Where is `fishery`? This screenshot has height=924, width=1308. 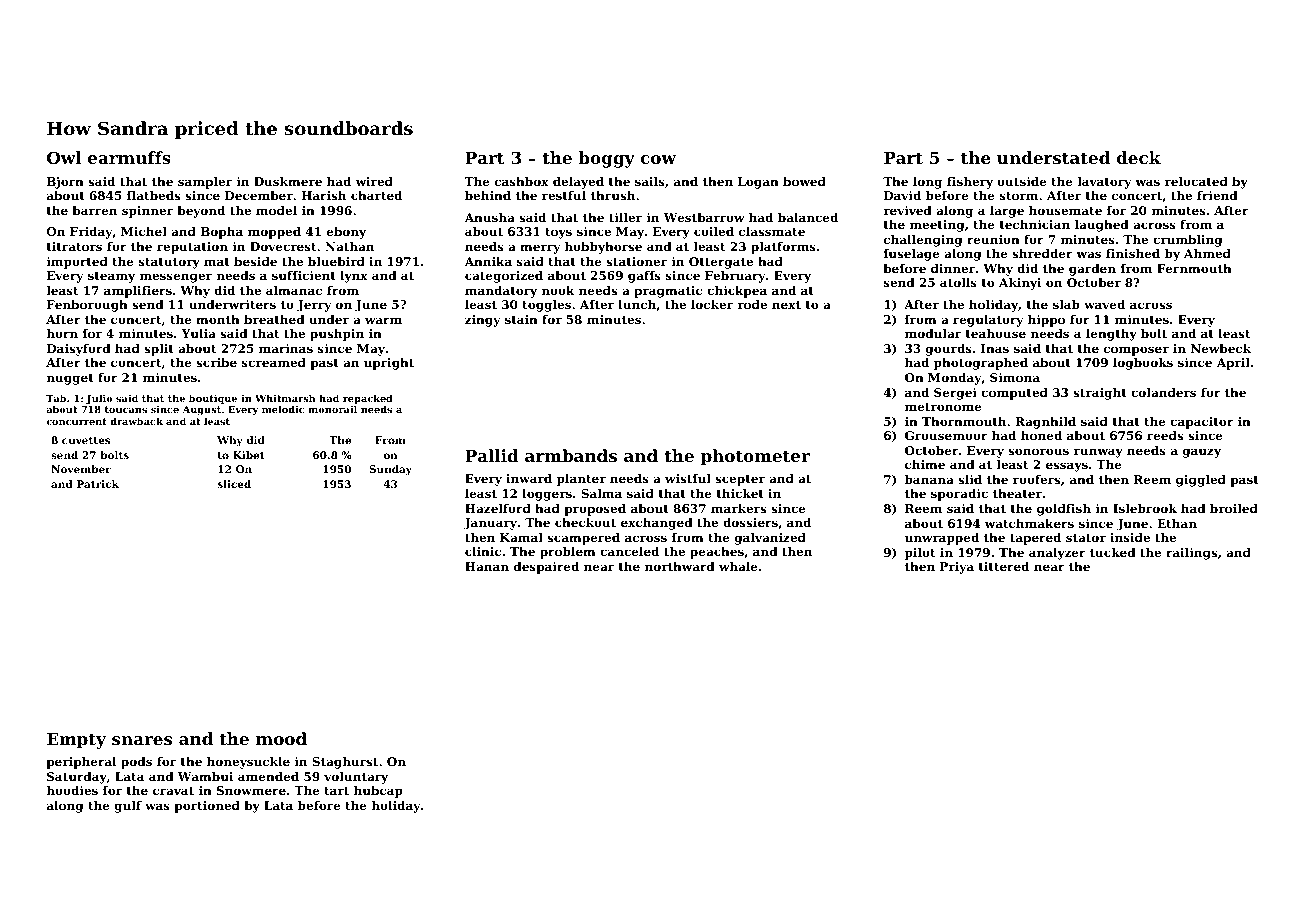
fishery is located at coordinates (970, 183).
